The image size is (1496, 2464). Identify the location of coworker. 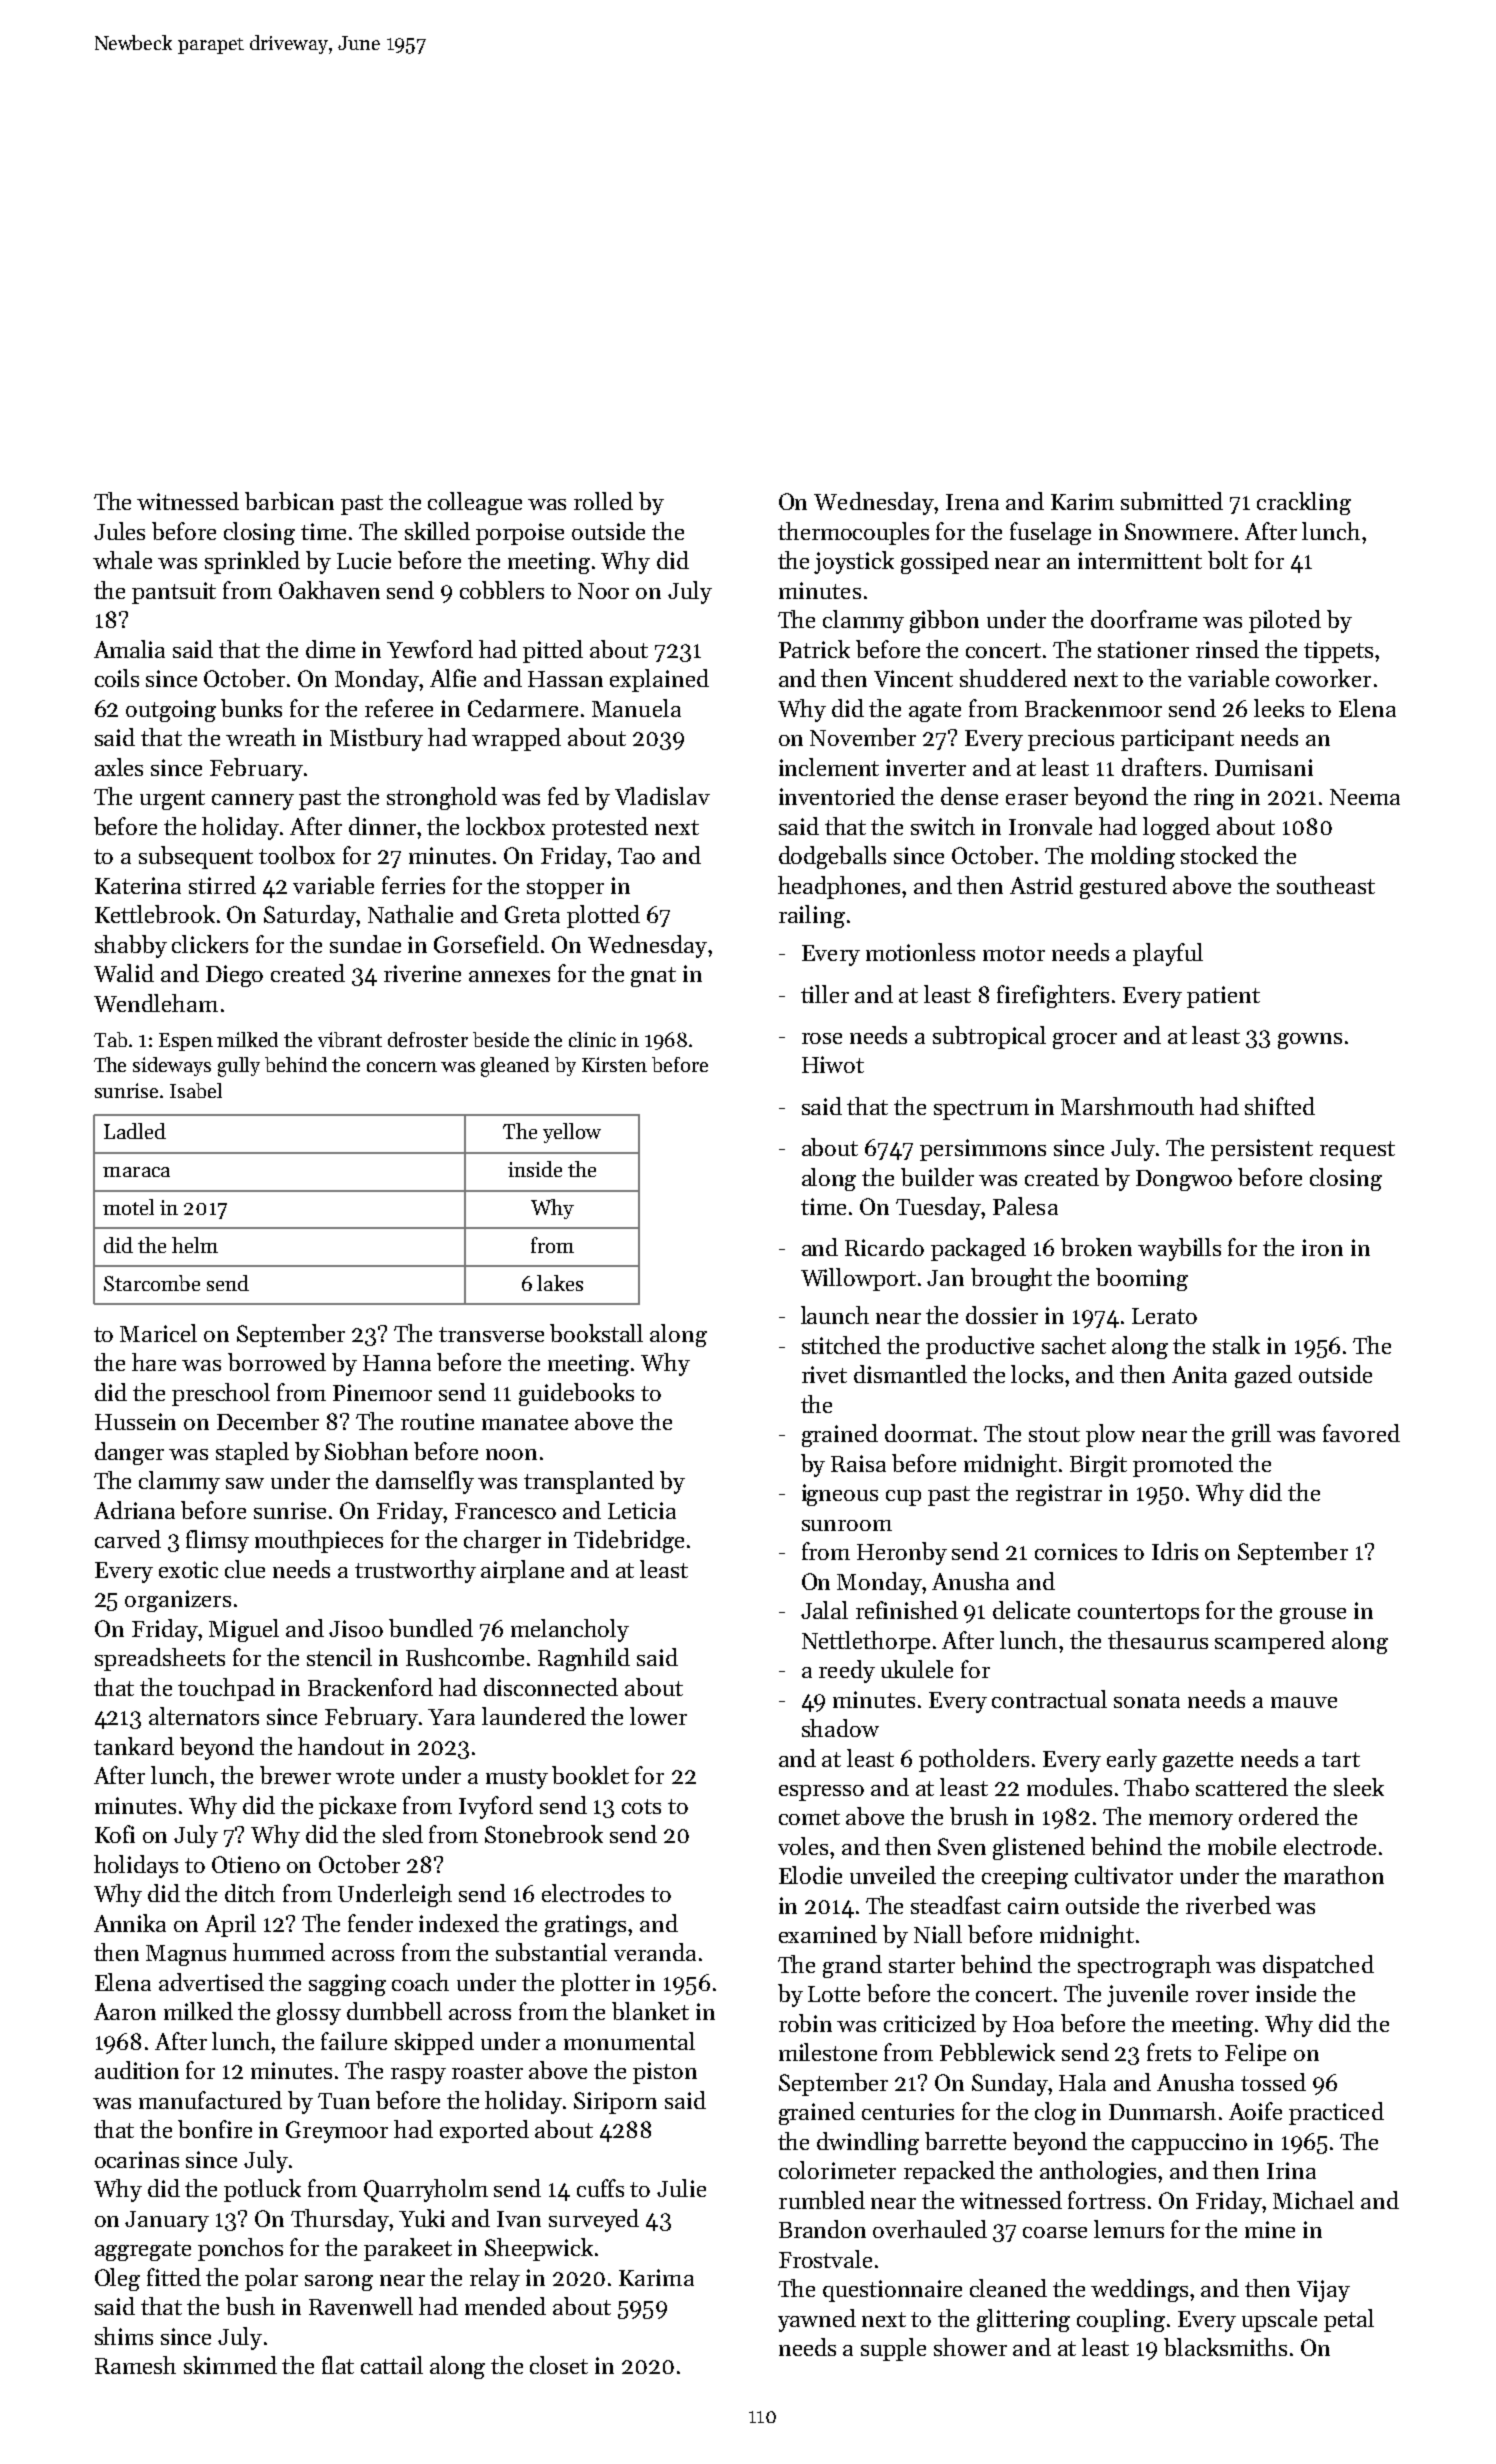
(1323, 678).
